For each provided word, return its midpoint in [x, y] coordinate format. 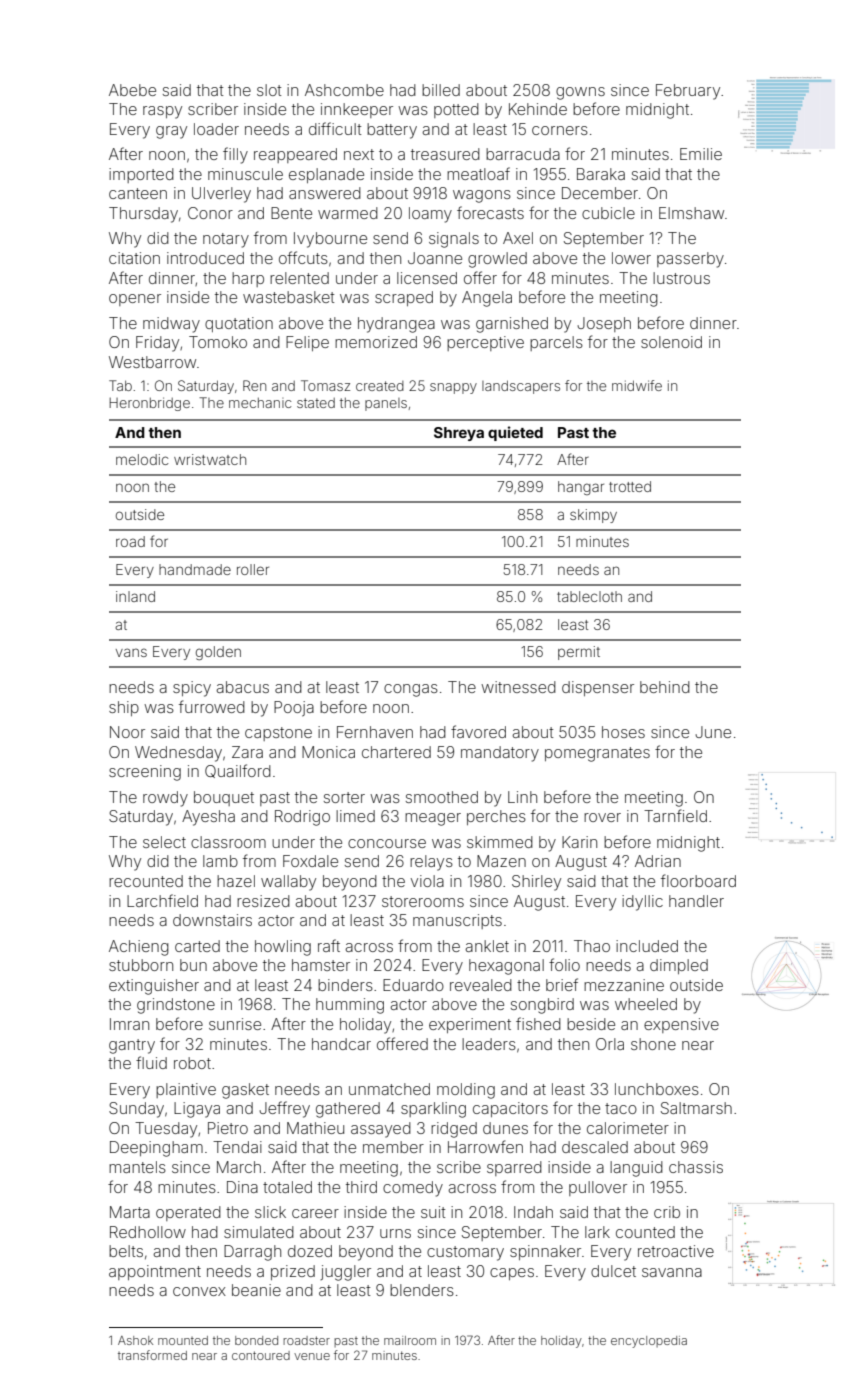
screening [145, 773]
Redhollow [148, 1232]
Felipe [307, 343]
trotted [630, 486]
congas [411, 690]
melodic [142, 459]
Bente [291, 213]
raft [329, 945]
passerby [690, 260]
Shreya [459, 434]
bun [193, 965]
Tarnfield [675, 815]
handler [696, 901]
